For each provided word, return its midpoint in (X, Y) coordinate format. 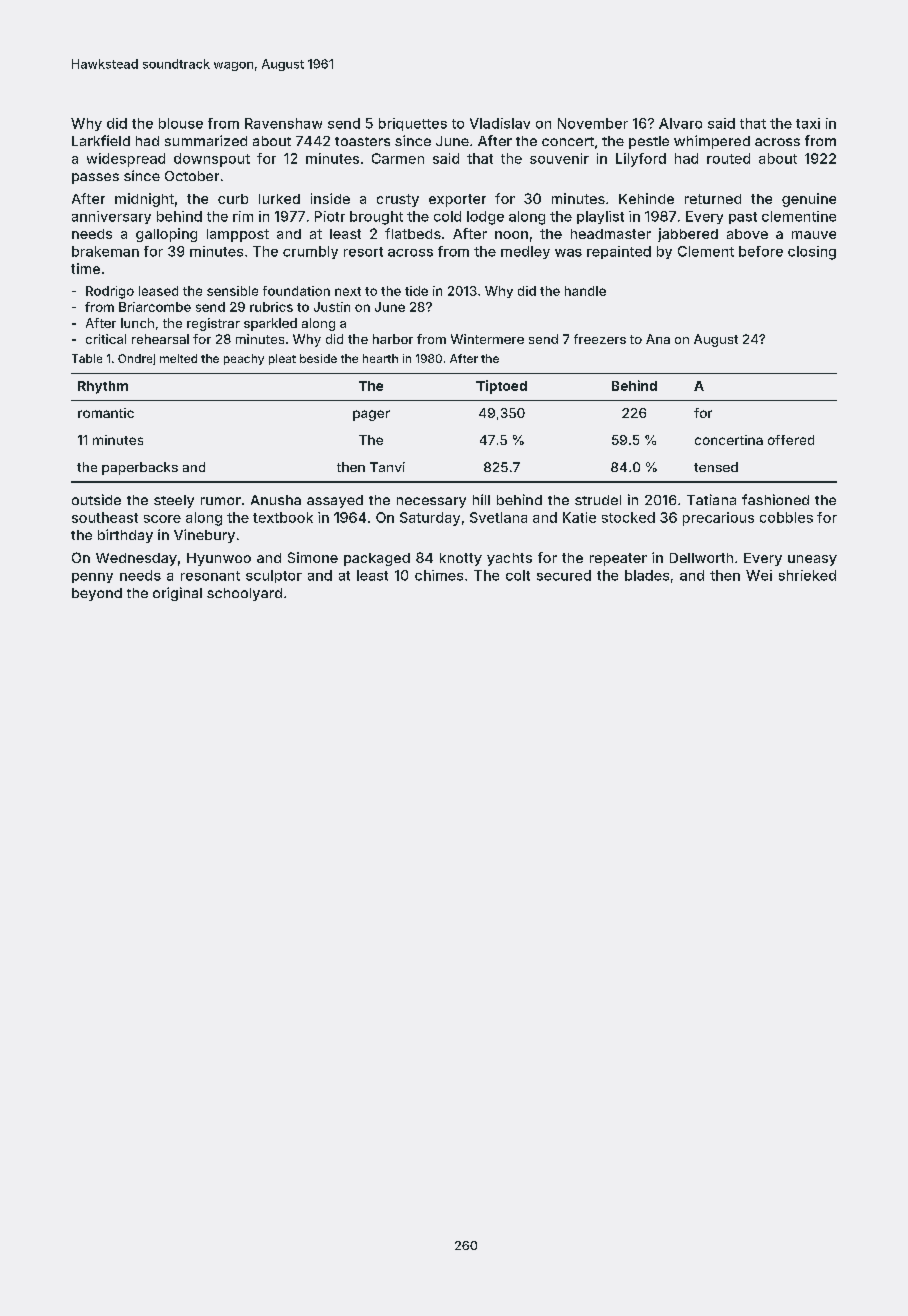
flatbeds (413, 233)
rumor (221, 501)
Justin (332, 307)
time (85, 268)
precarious (718, 519)
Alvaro (680, 123)
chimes (439, 575)
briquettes (413, 124)
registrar (213, 324)
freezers (600, 339)
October (192, 176)
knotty (461, 559)
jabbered (688, 235)
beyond (97, 594)
